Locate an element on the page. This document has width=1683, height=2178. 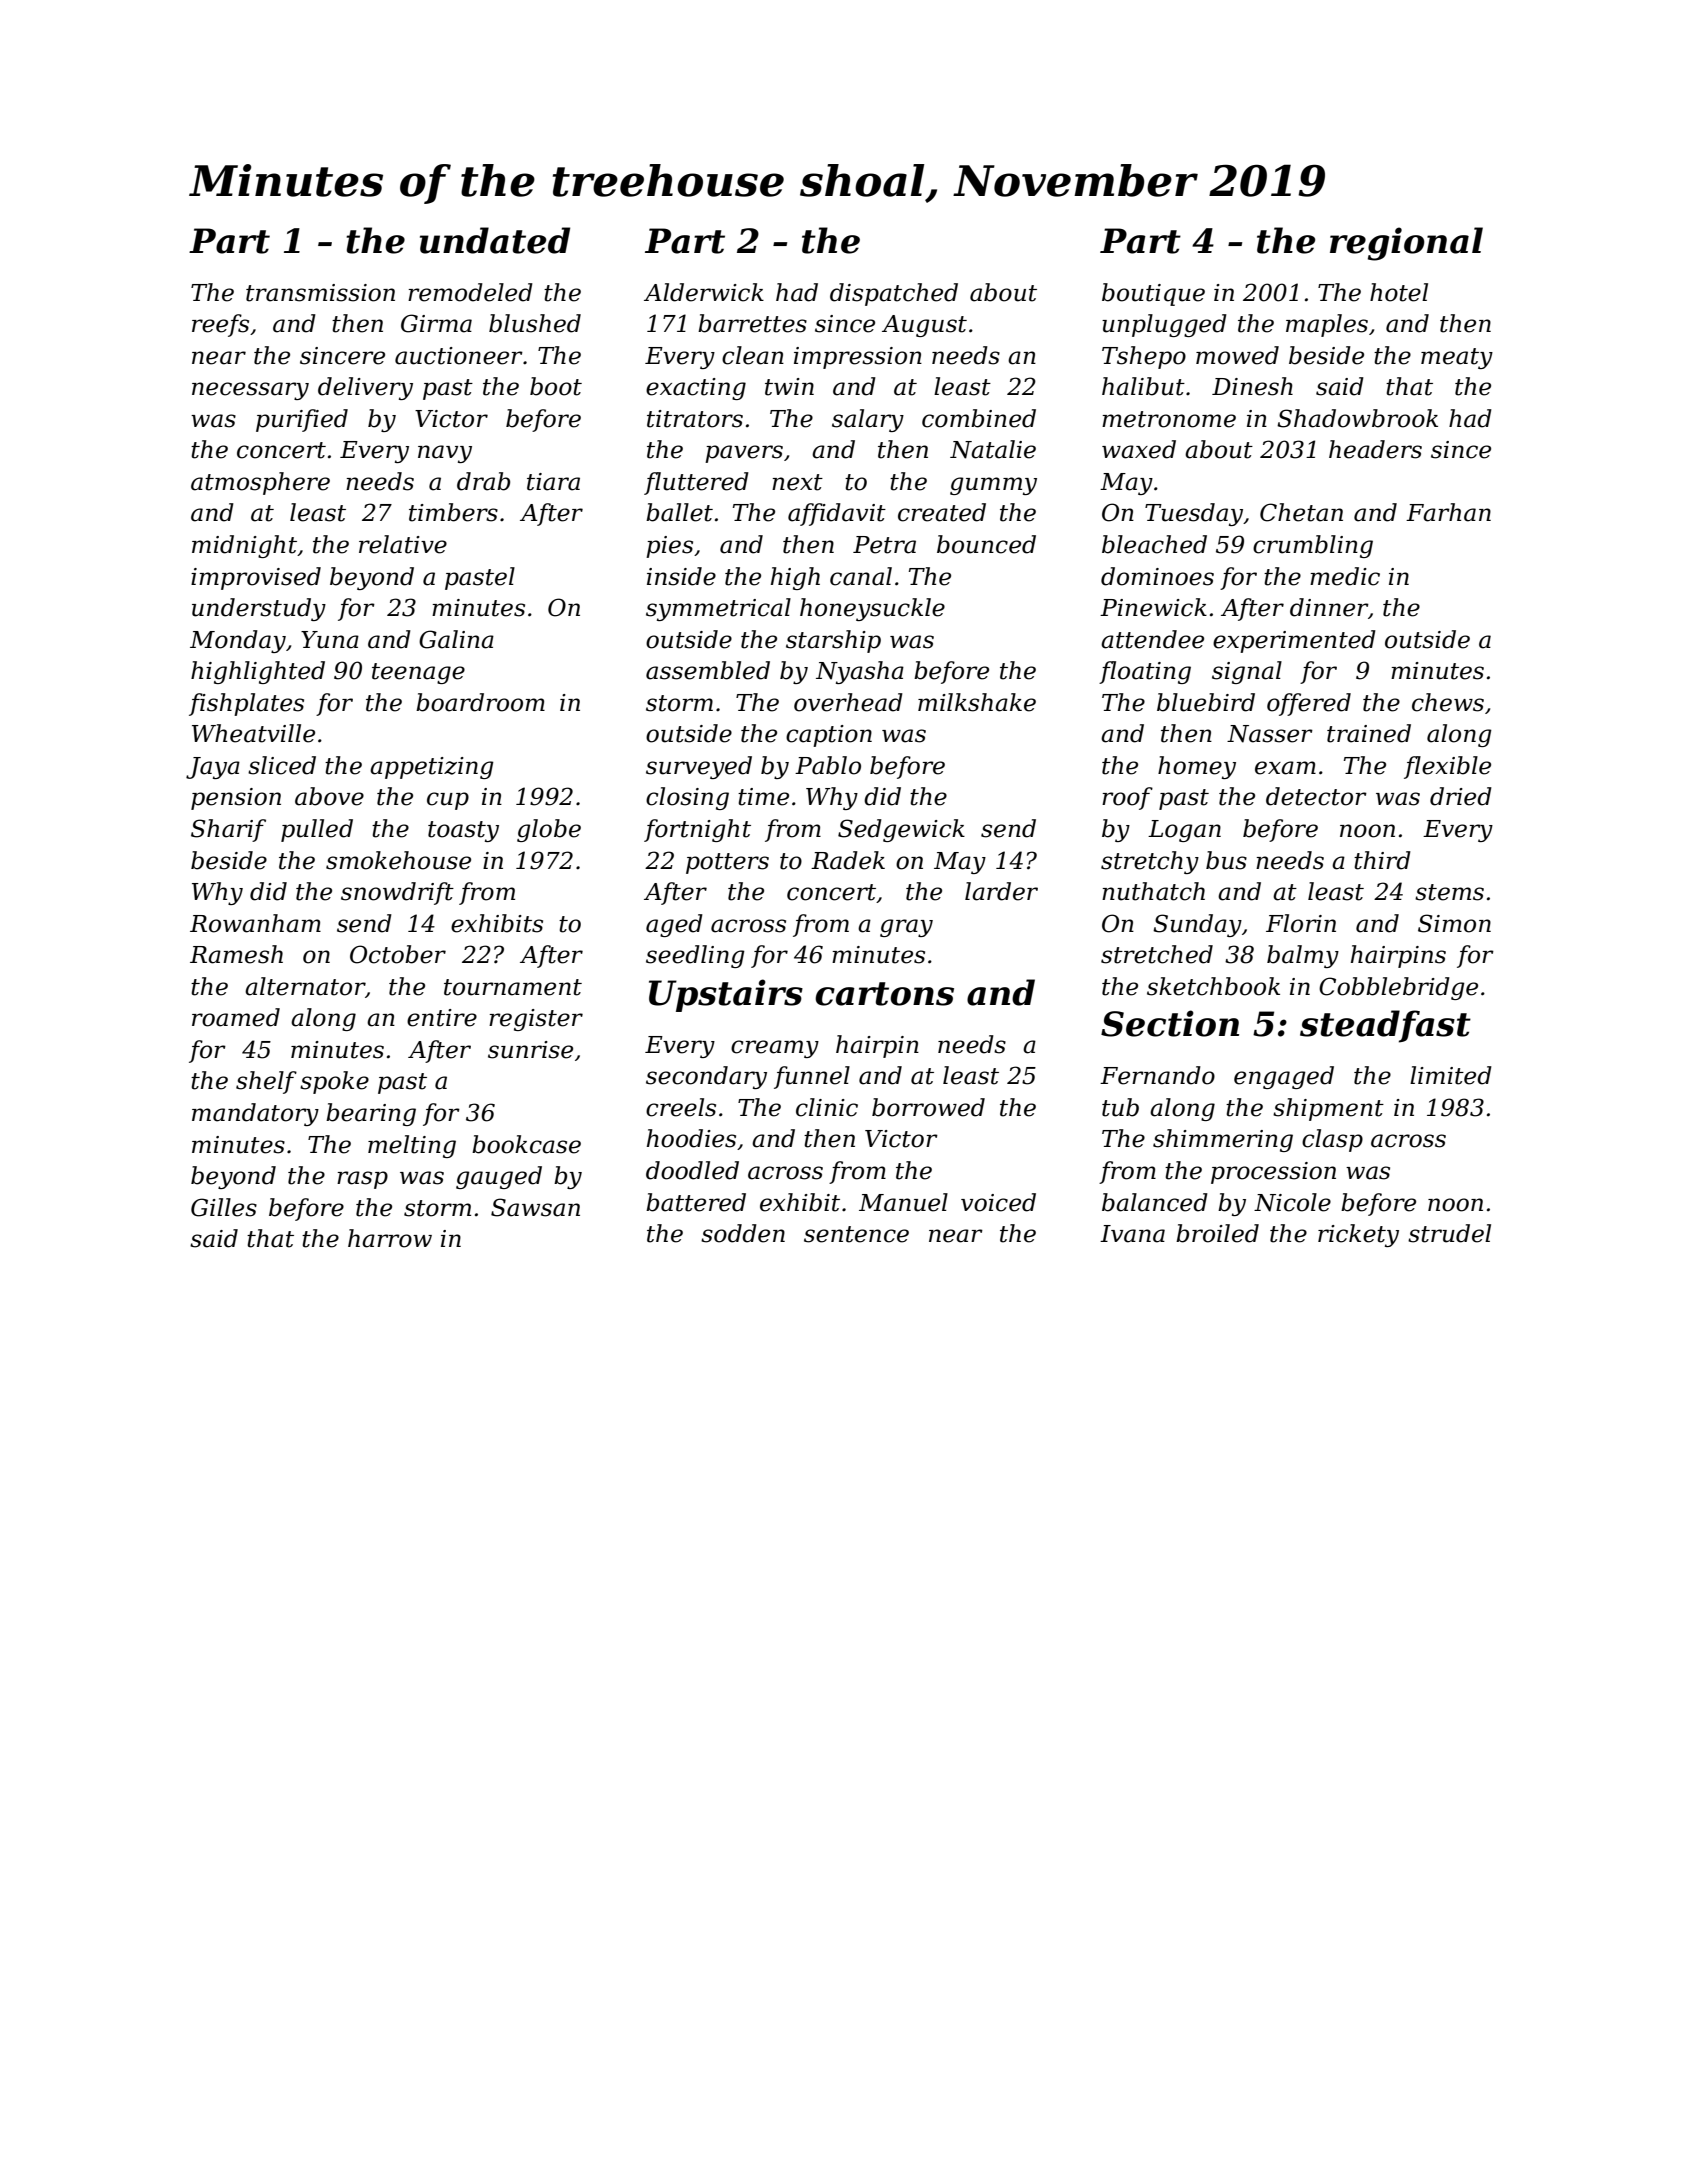
bounced is located at coordinates (986, 544).
